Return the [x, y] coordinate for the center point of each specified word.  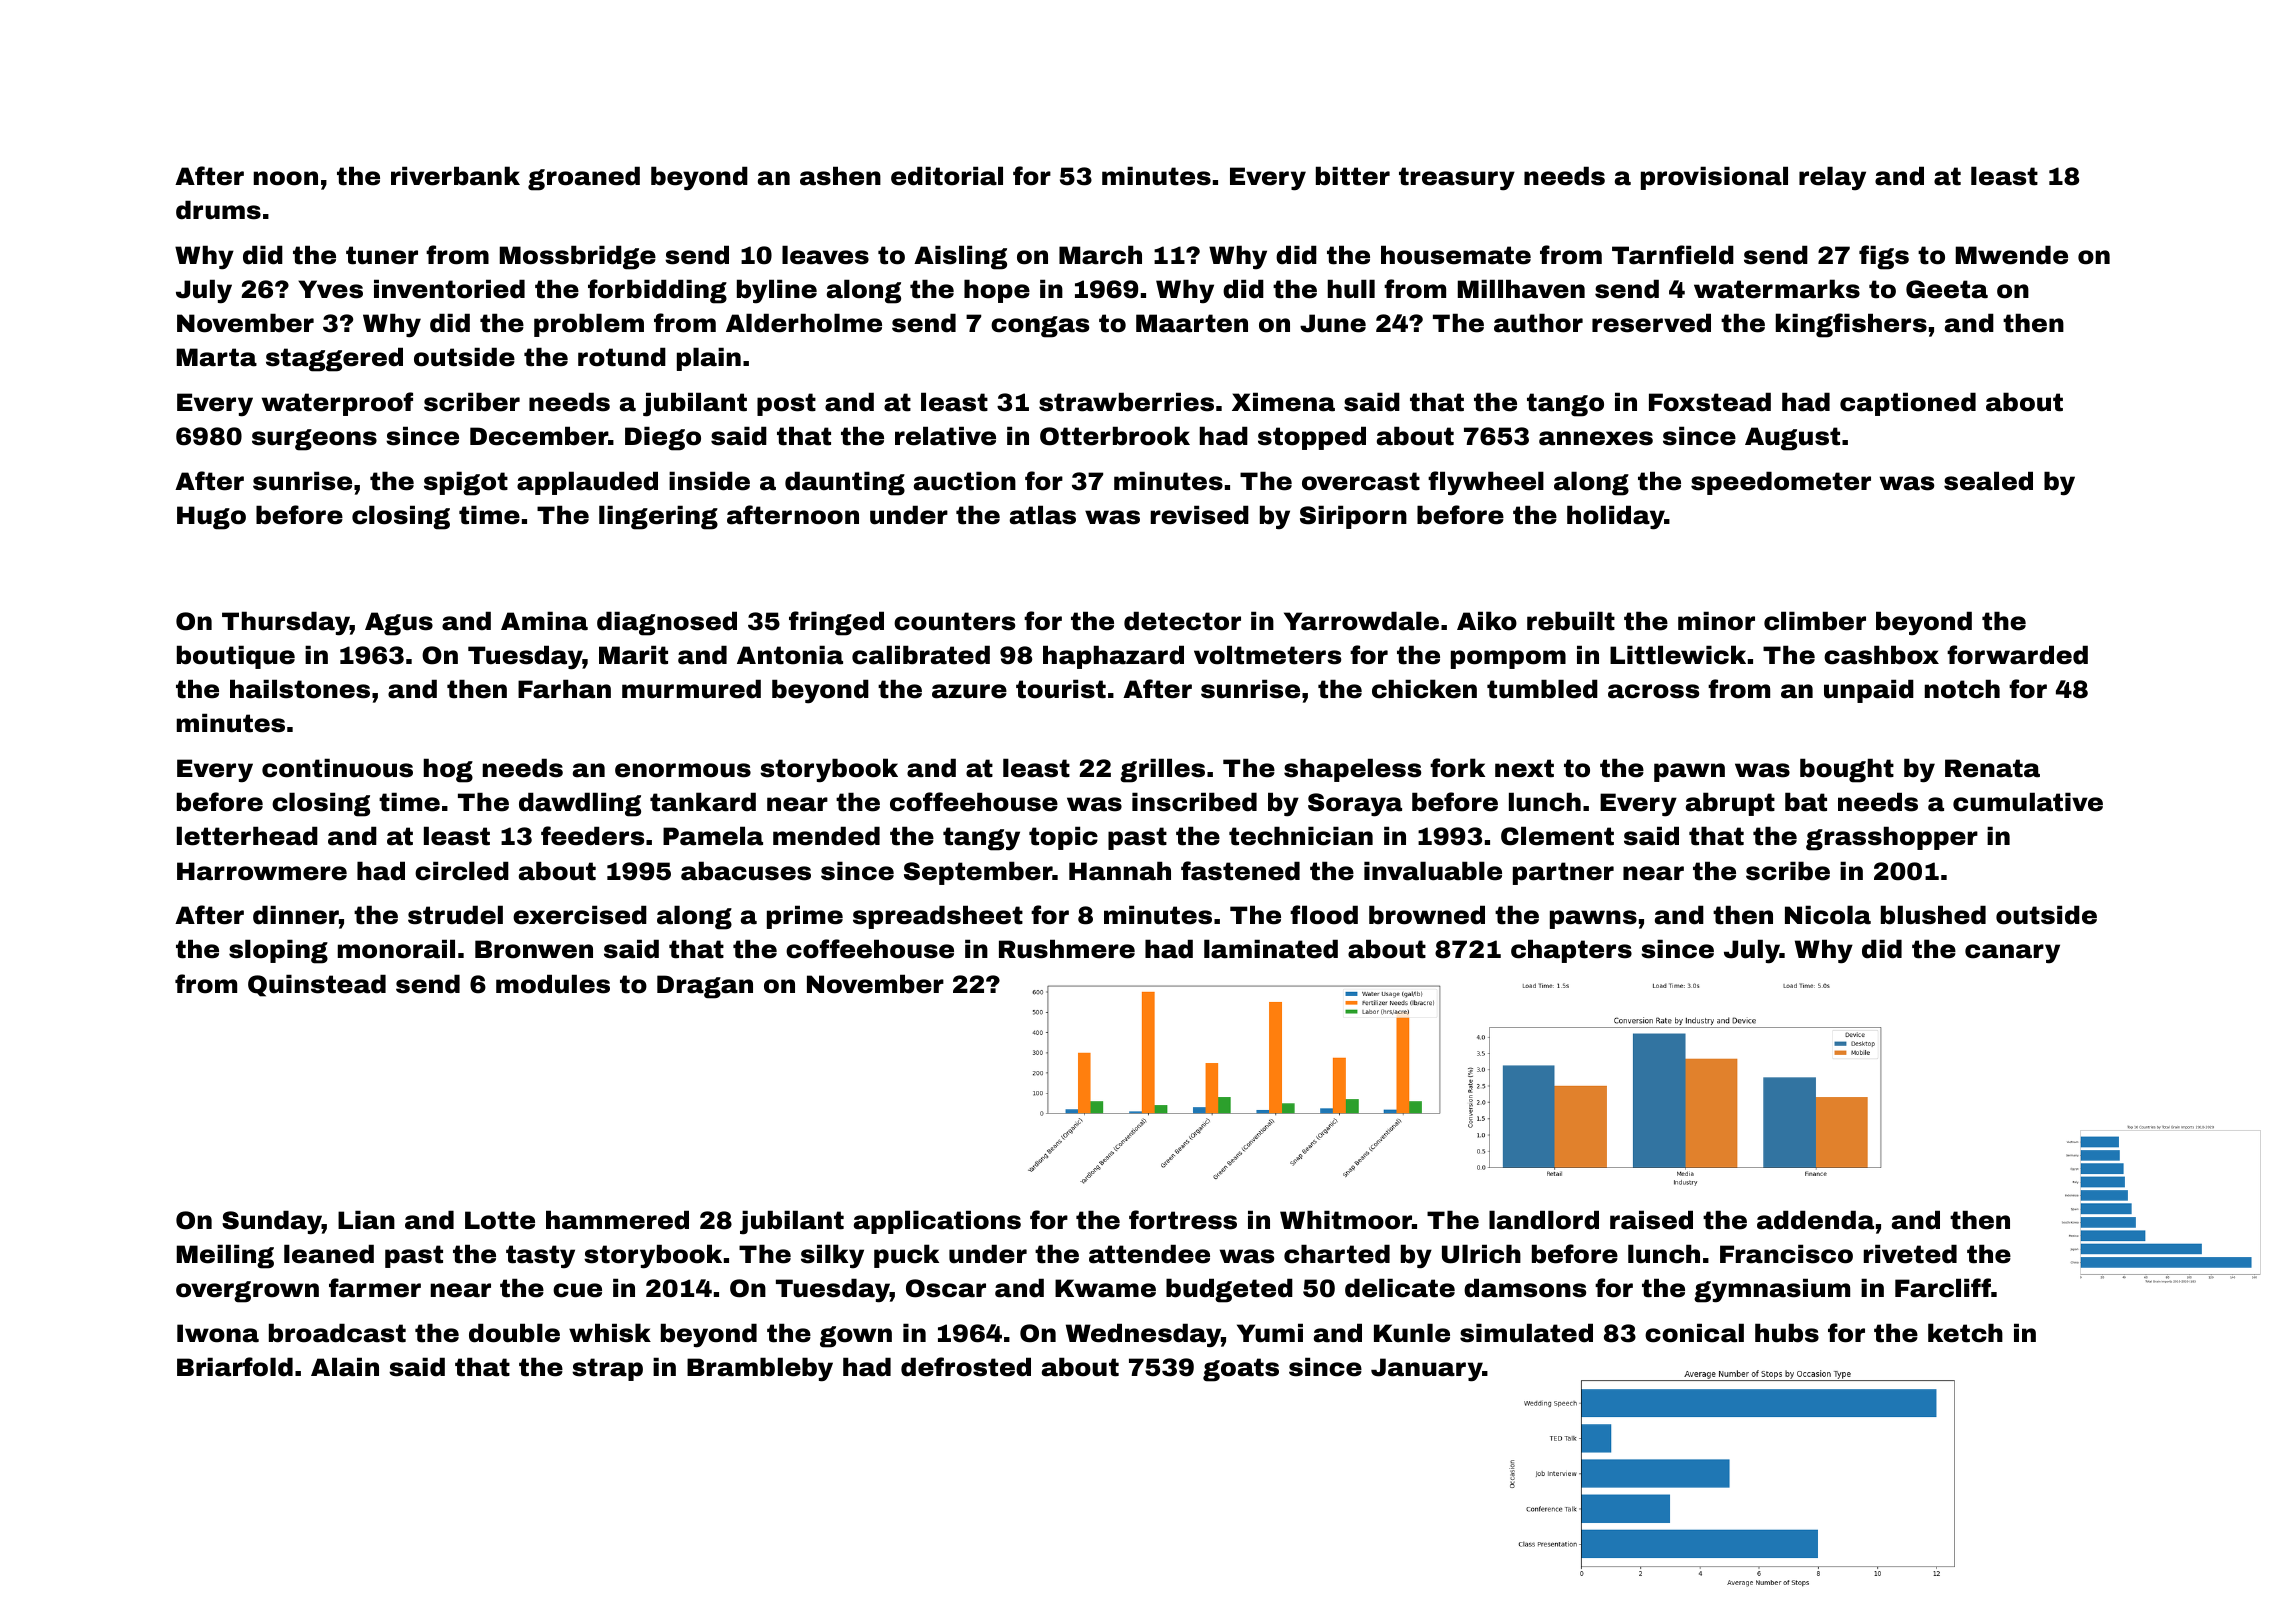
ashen [840, 176]
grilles [1162, 770]
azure [969, 691]
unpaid [1869, 691]
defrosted [966, 1367]
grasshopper [1892, 838]
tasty [540, 1257]
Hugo [211, 518]
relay [1832, 178]
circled [462, 871]
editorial [947, 176]
